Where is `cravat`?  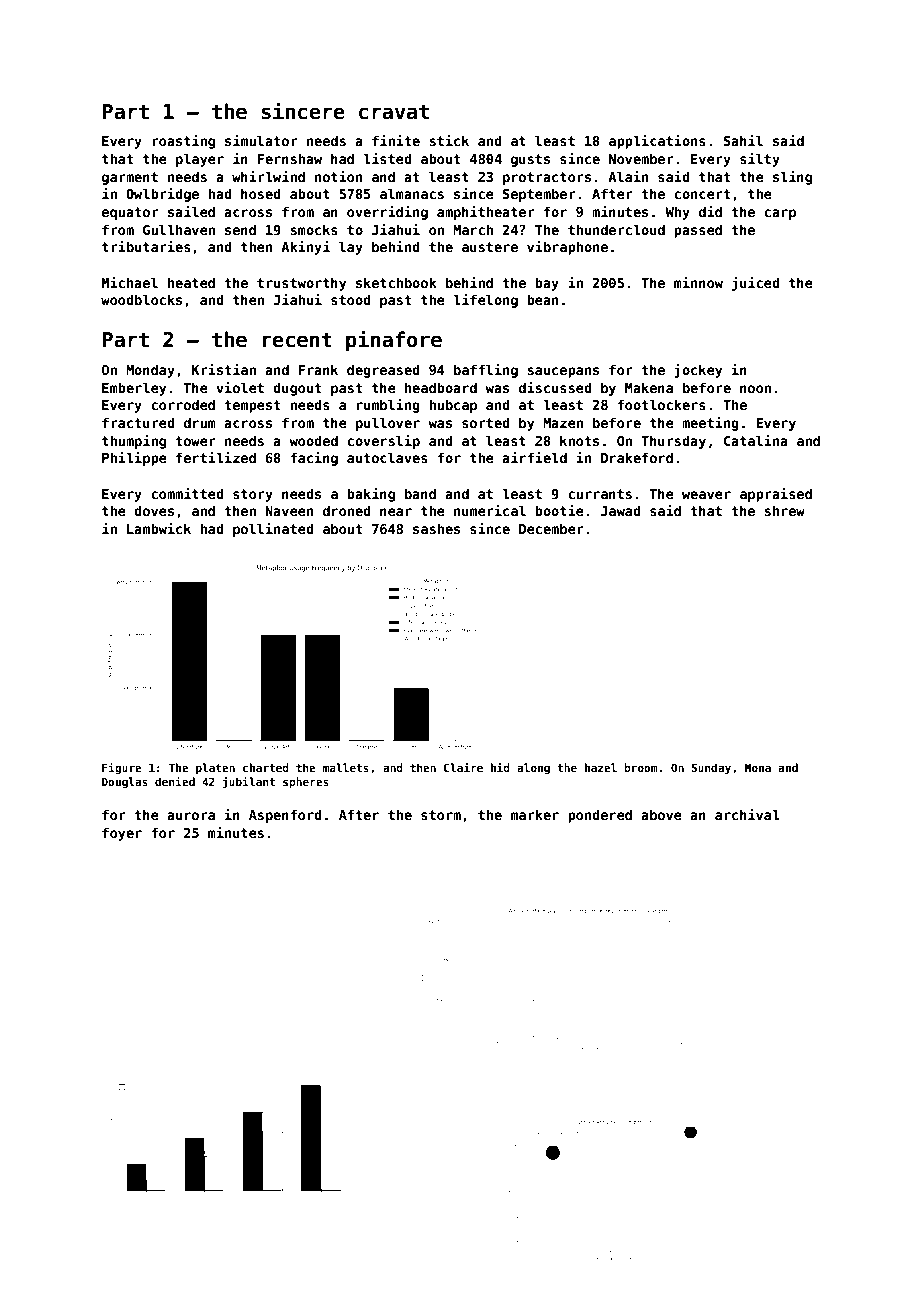
cravat is located at coordinates (394, 112).
